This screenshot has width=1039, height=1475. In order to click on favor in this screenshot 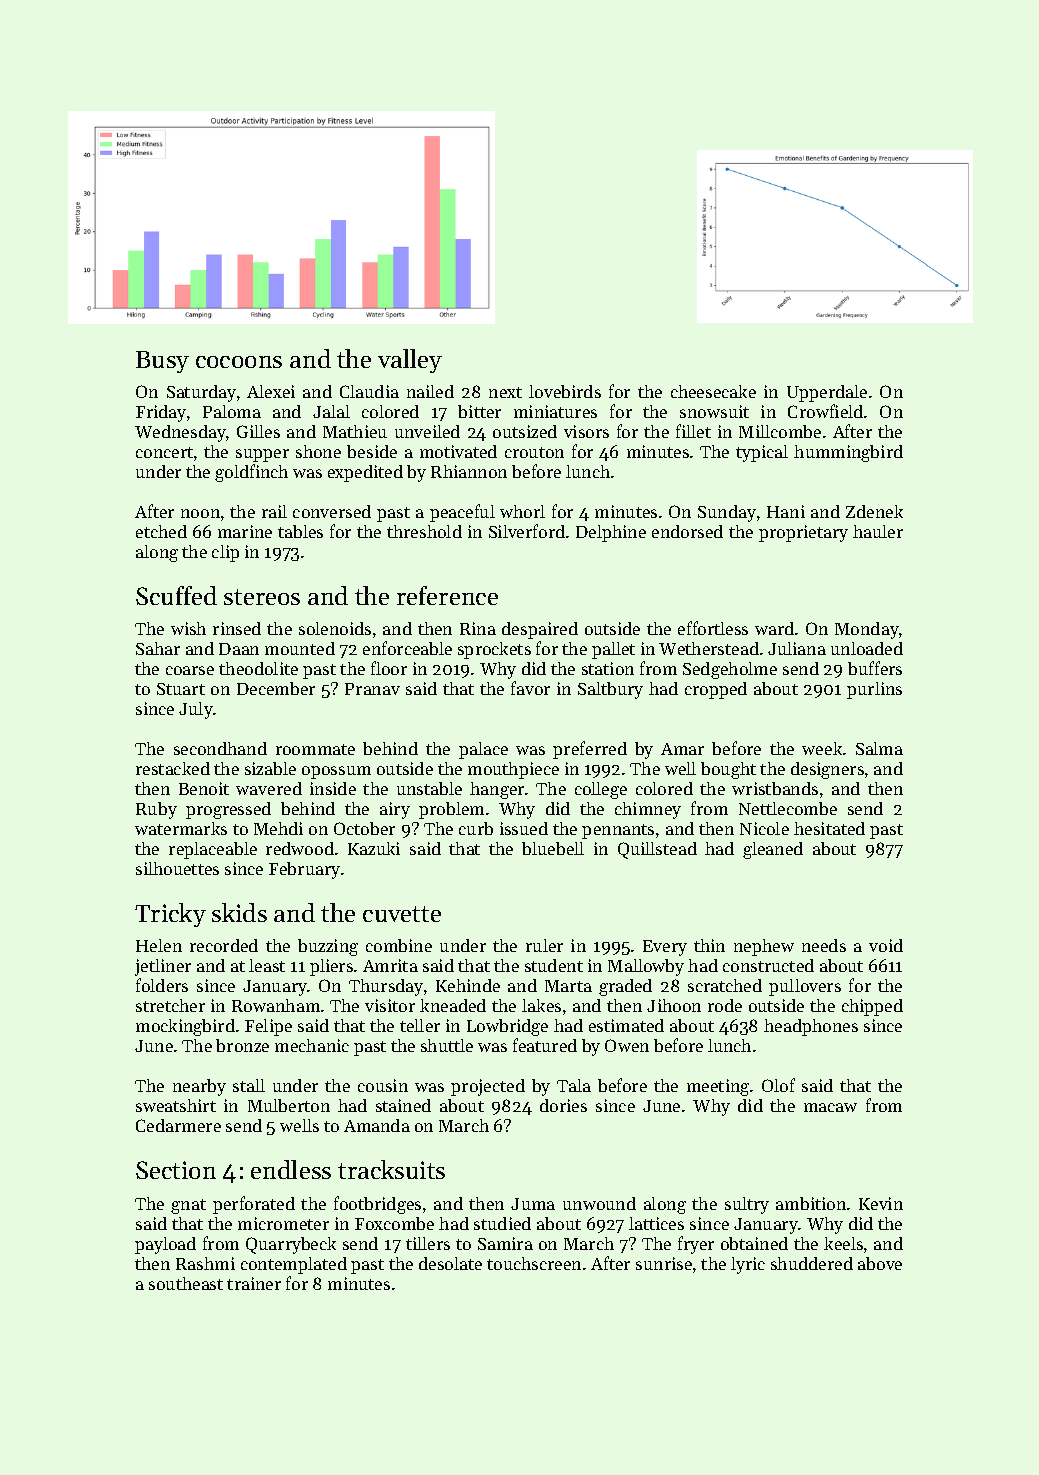, I will do `click(530, 688)`.
